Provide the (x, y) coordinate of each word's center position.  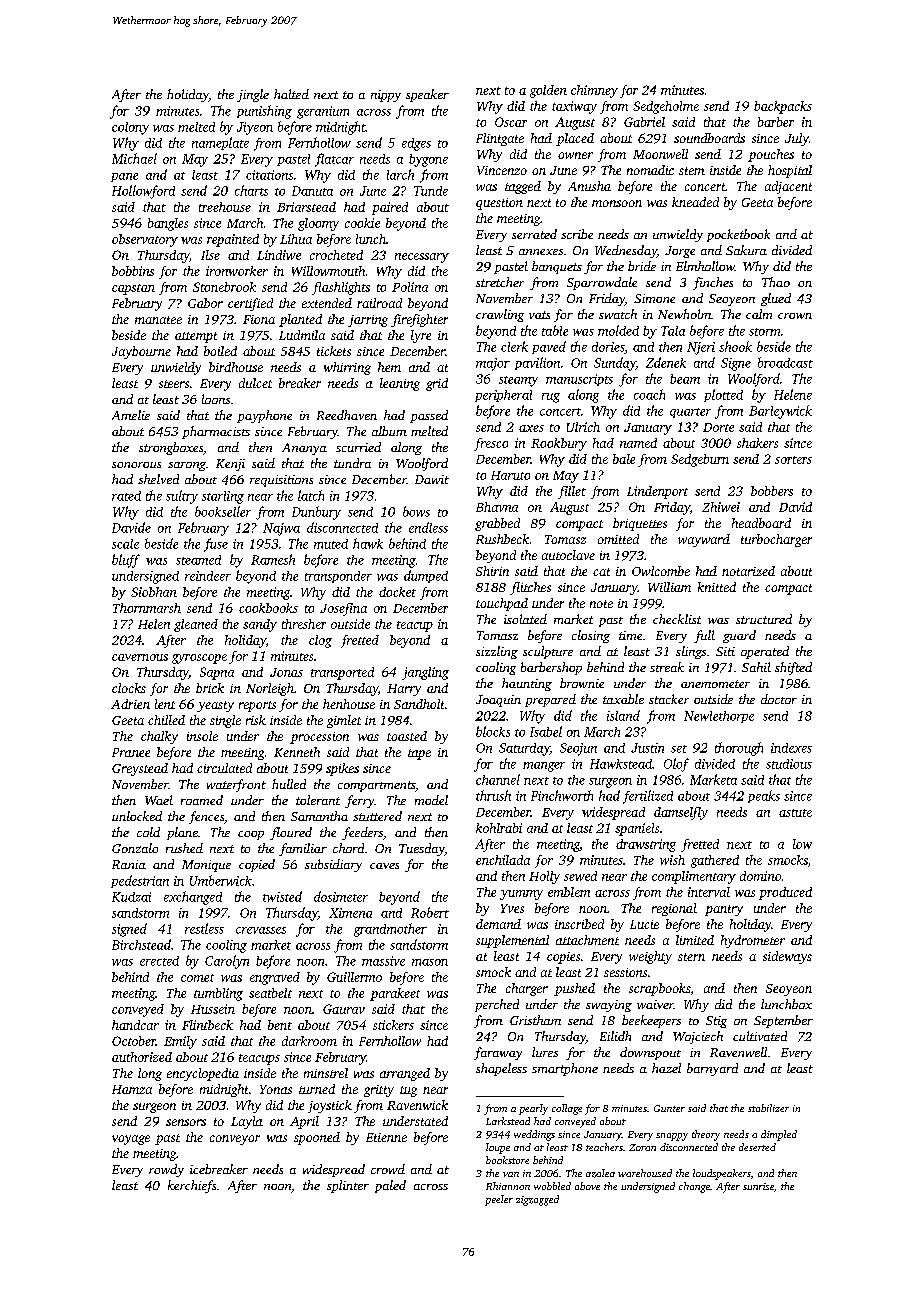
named (638, 443)
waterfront (236, 785)
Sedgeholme (666, 107)
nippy (386, 96)
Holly (544, 877)
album (389, 431)
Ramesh (273, 559)
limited (695, 940)
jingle (253, 95)
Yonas (276, 1089)
